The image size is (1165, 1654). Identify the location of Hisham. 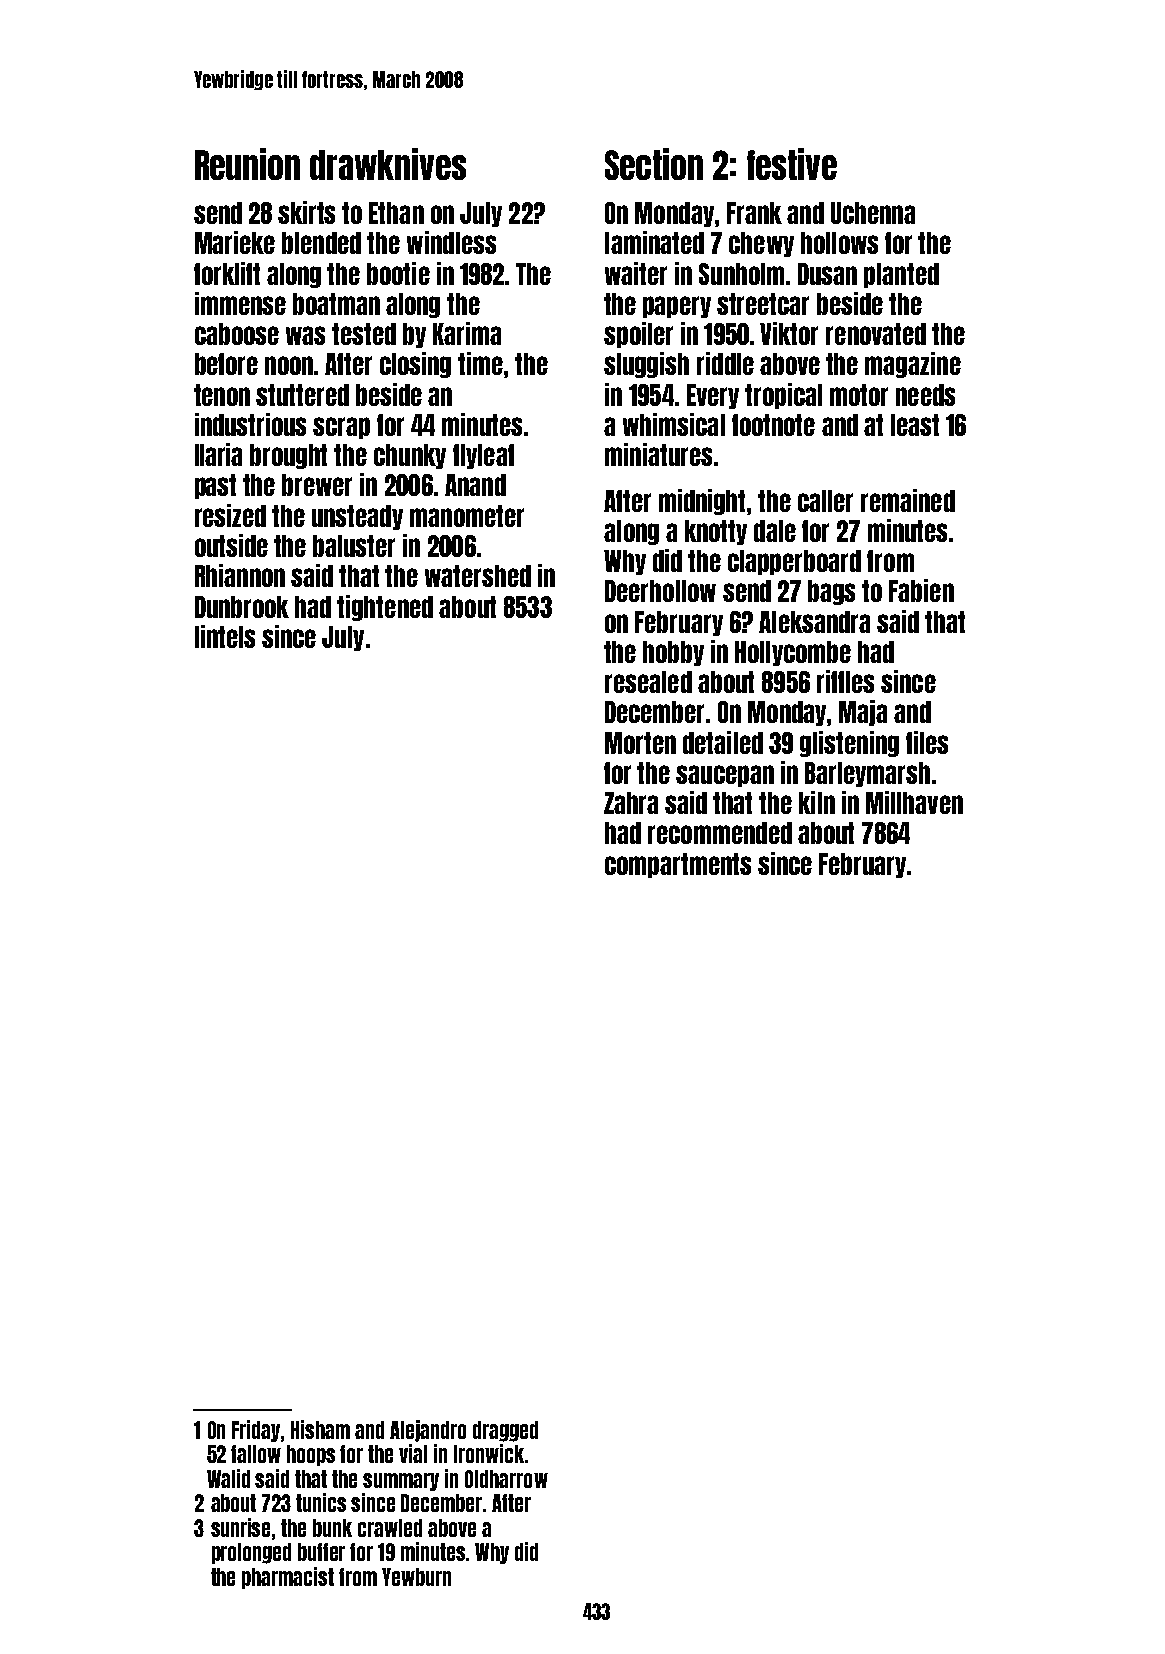
(320, 1429).
